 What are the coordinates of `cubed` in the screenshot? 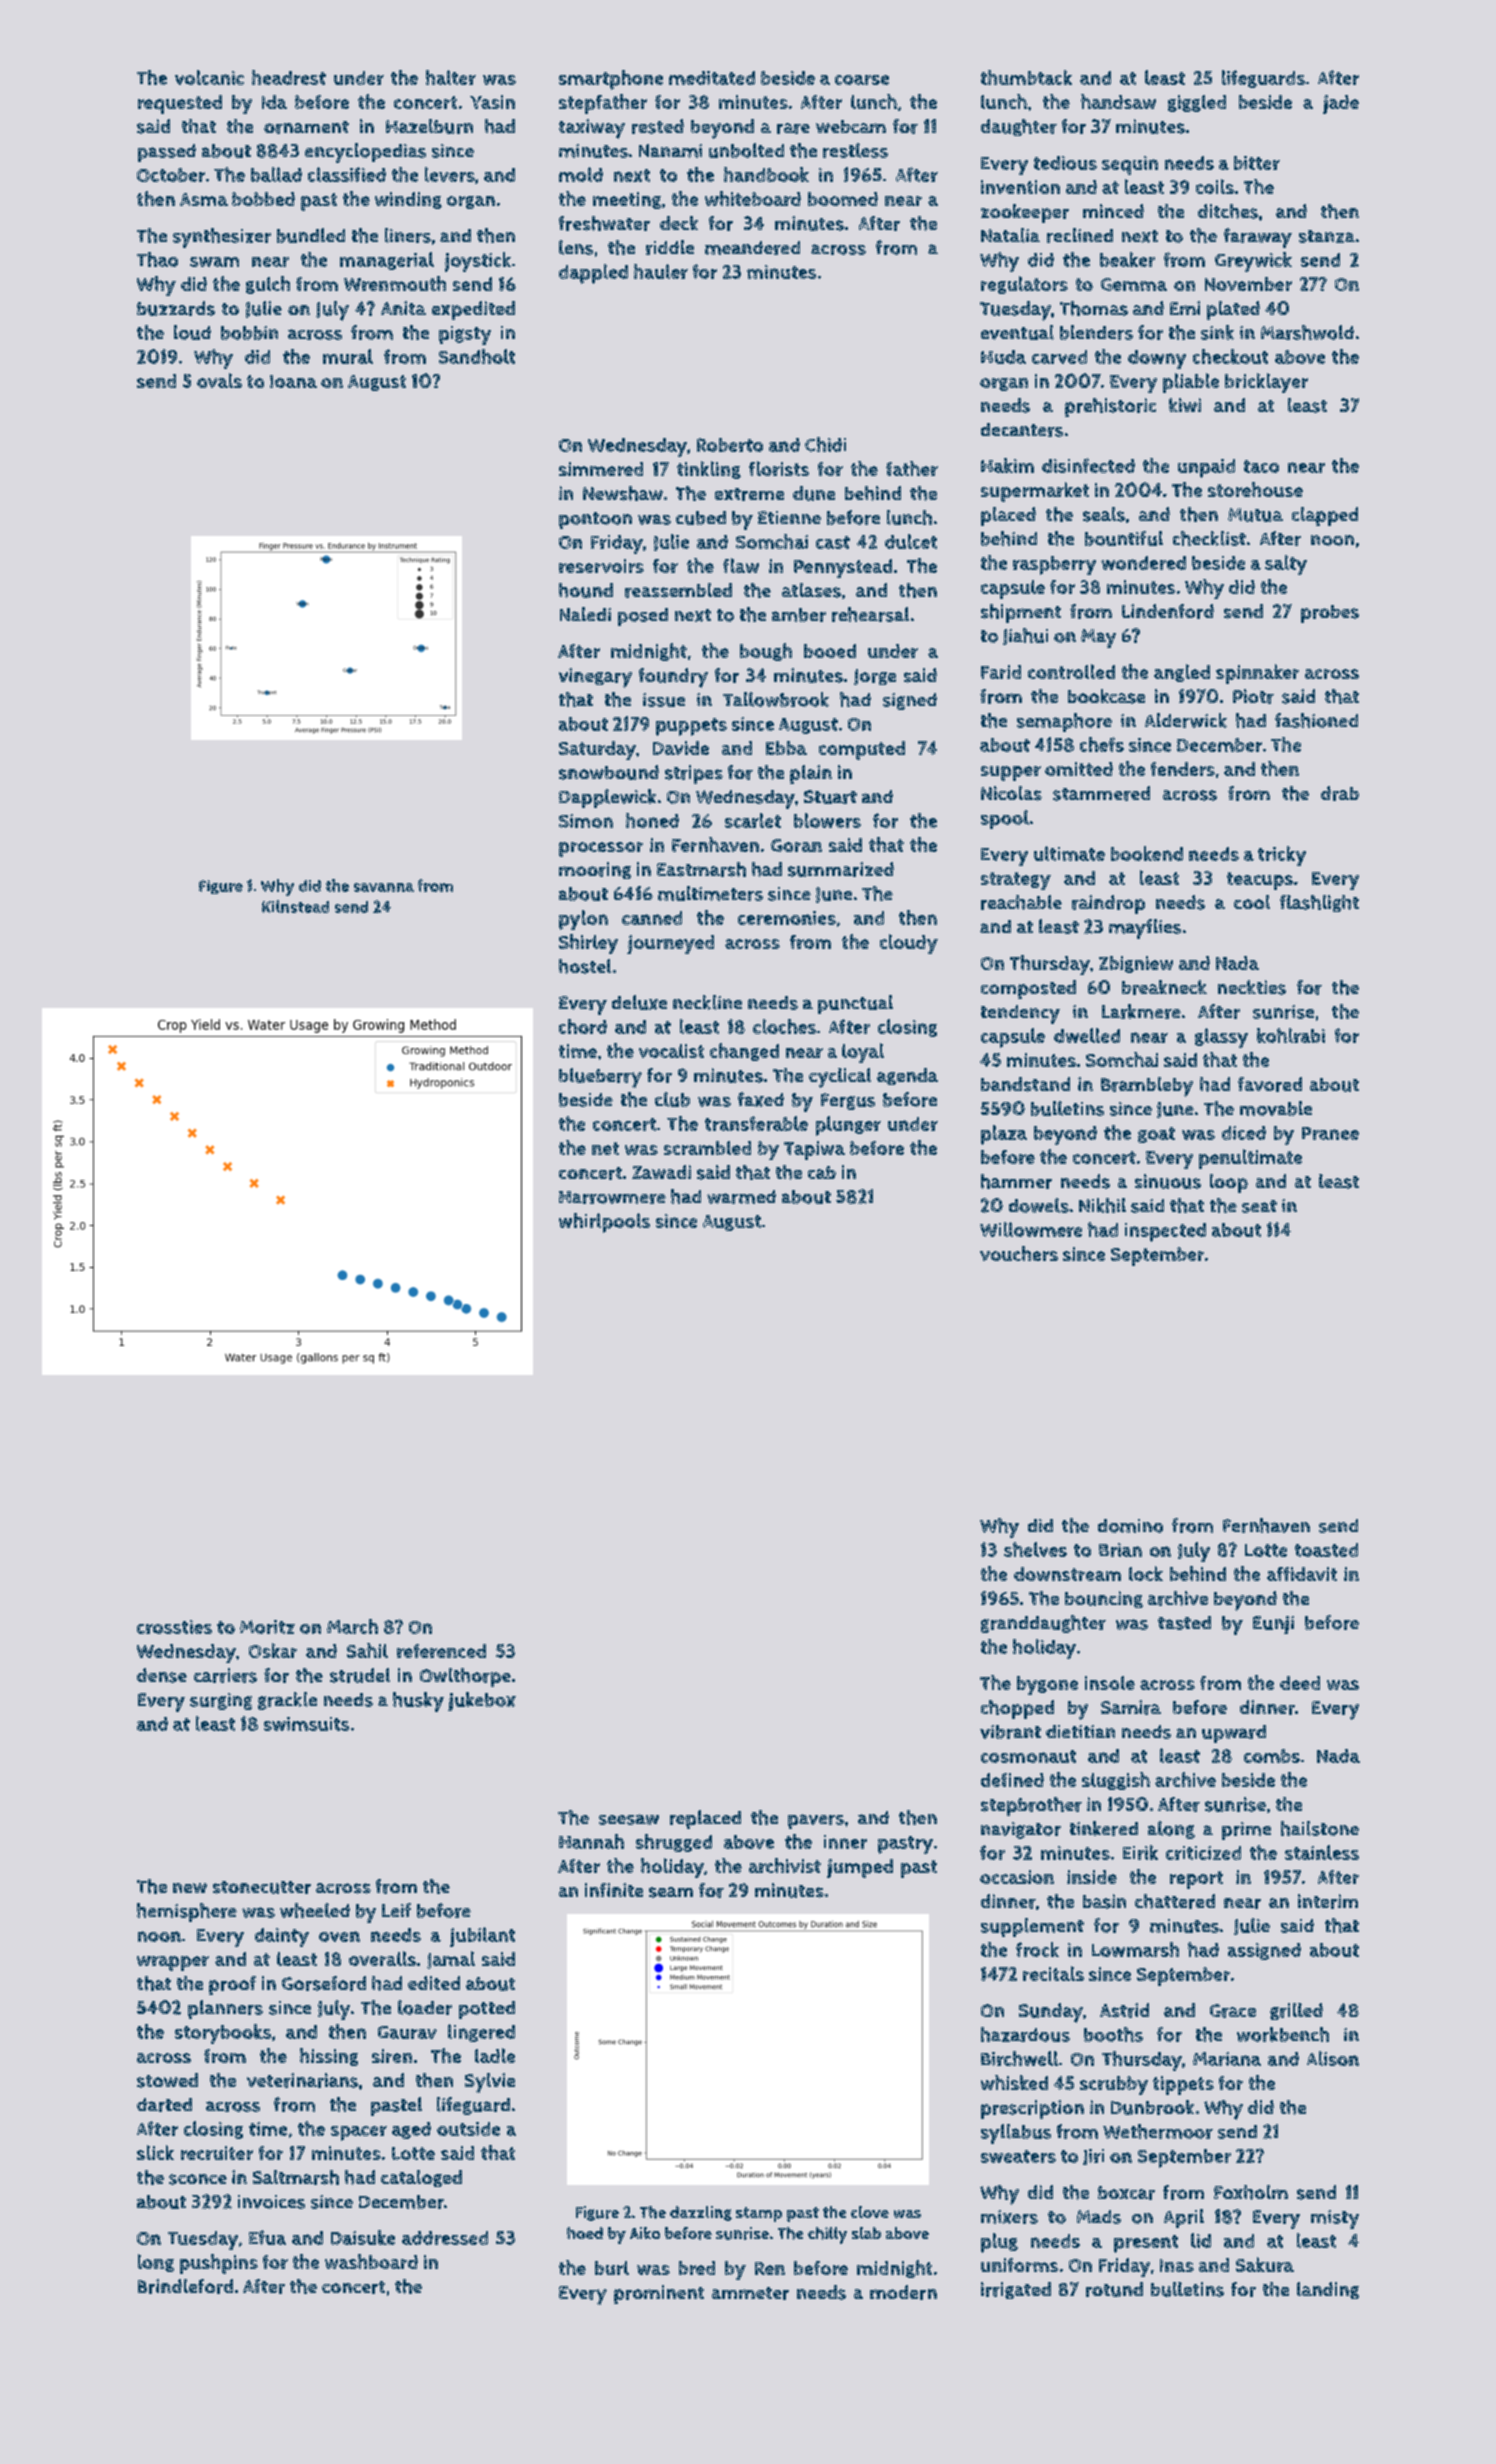 It's located at (701, 518).
